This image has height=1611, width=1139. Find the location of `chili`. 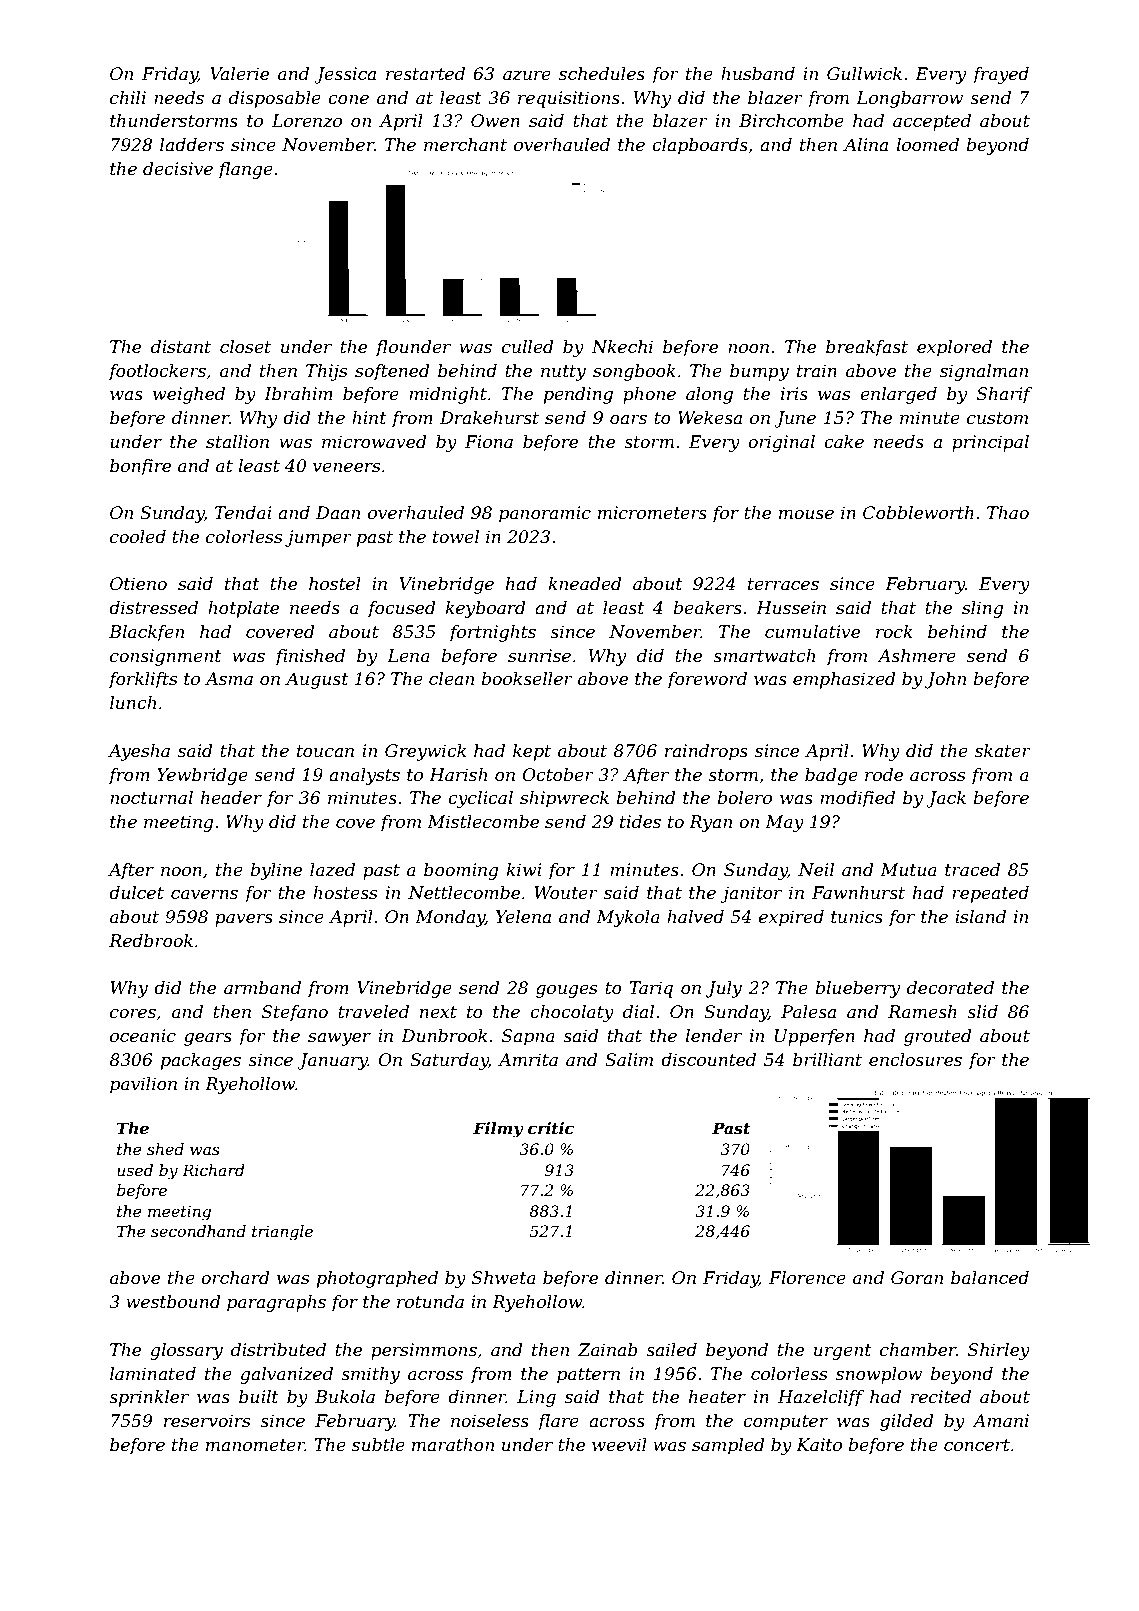

chili is located at coordinates (128, 98).
